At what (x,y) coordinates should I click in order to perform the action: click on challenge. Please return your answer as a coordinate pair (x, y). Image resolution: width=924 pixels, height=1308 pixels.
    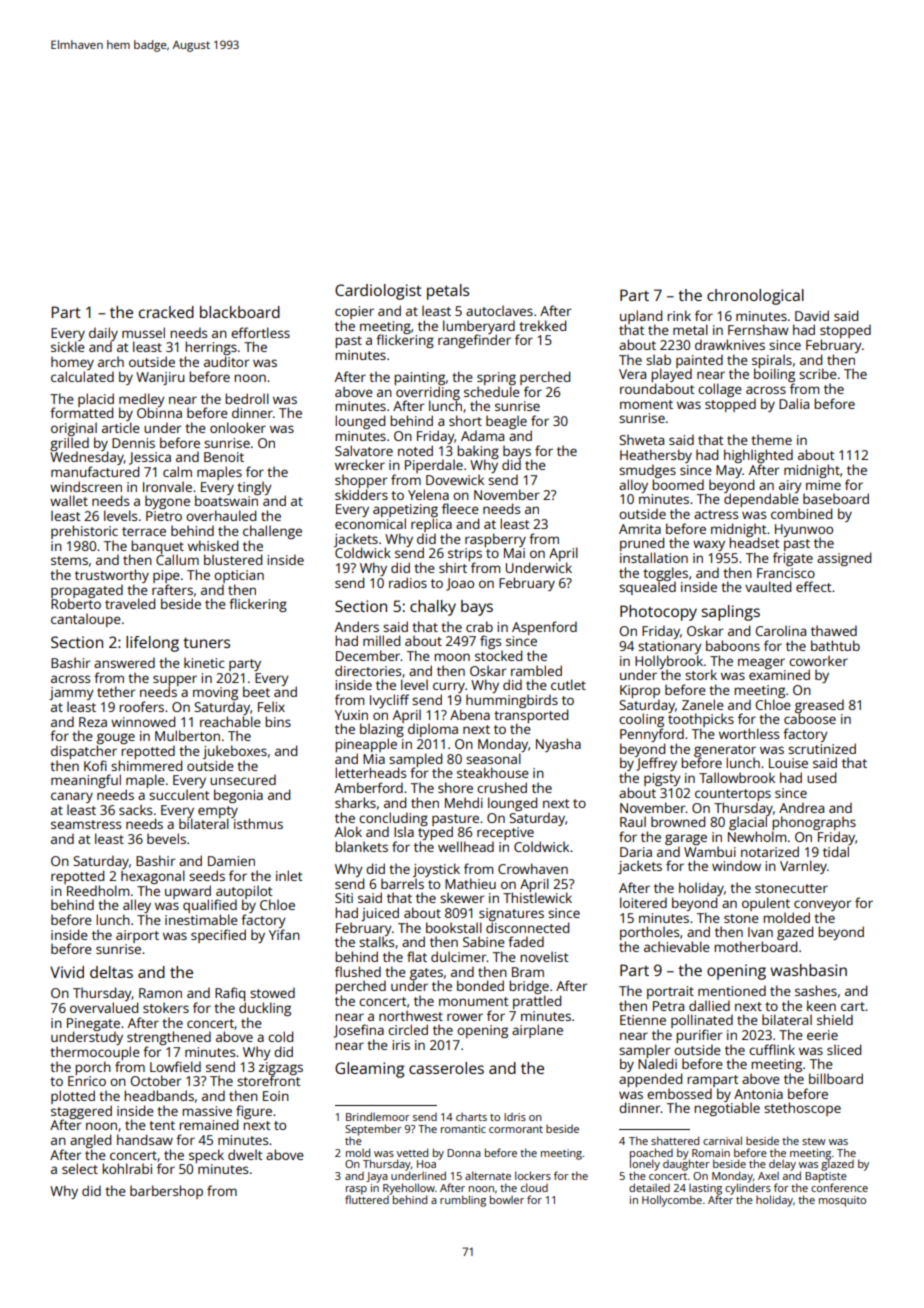
    Looking at the image, I should click on (272, 532).
